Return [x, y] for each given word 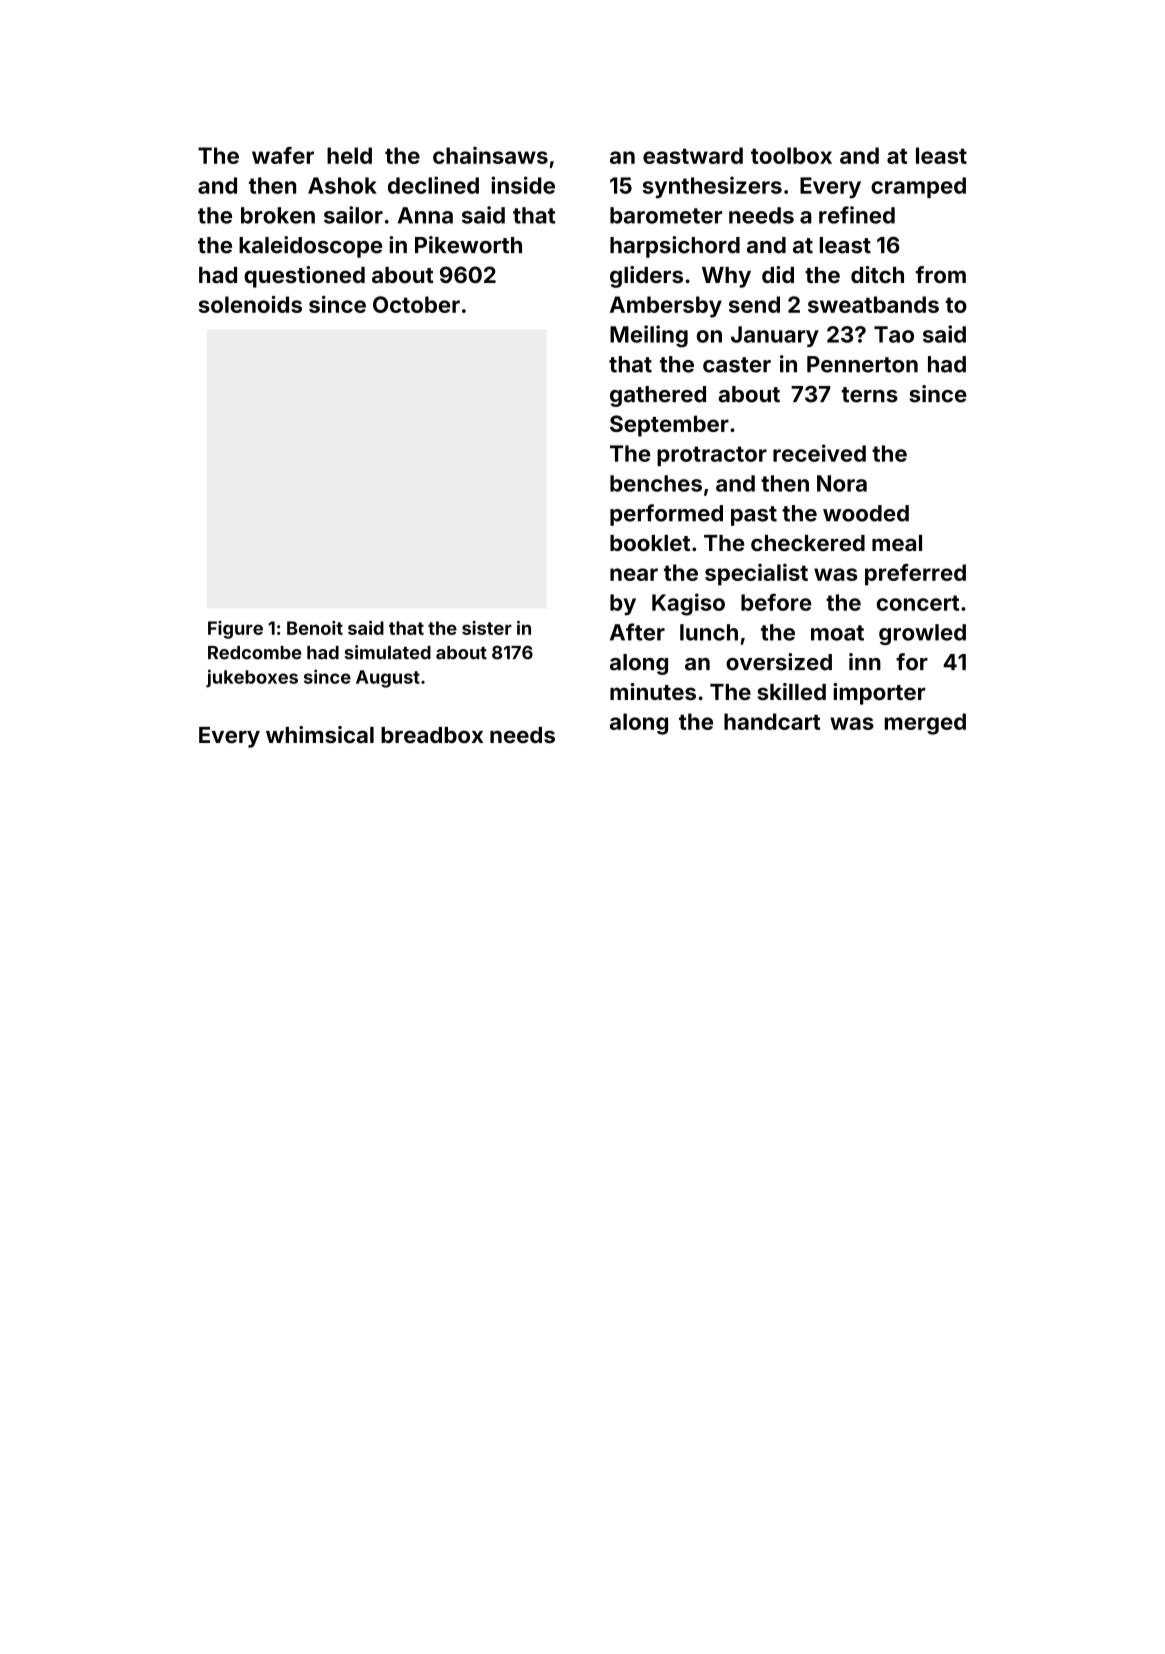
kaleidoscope [311, 247]
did [778, 274]
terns [869, 395]
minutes [653, 691]
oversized [779, 662]
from [940, 274]
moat [837, 633]
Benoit [315, 628]
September [669, 426]
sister [487, 628]
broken [278, 215]
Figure [235, 630]
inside [523, 185]
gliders [646, 277]
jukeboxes [252, 678]
